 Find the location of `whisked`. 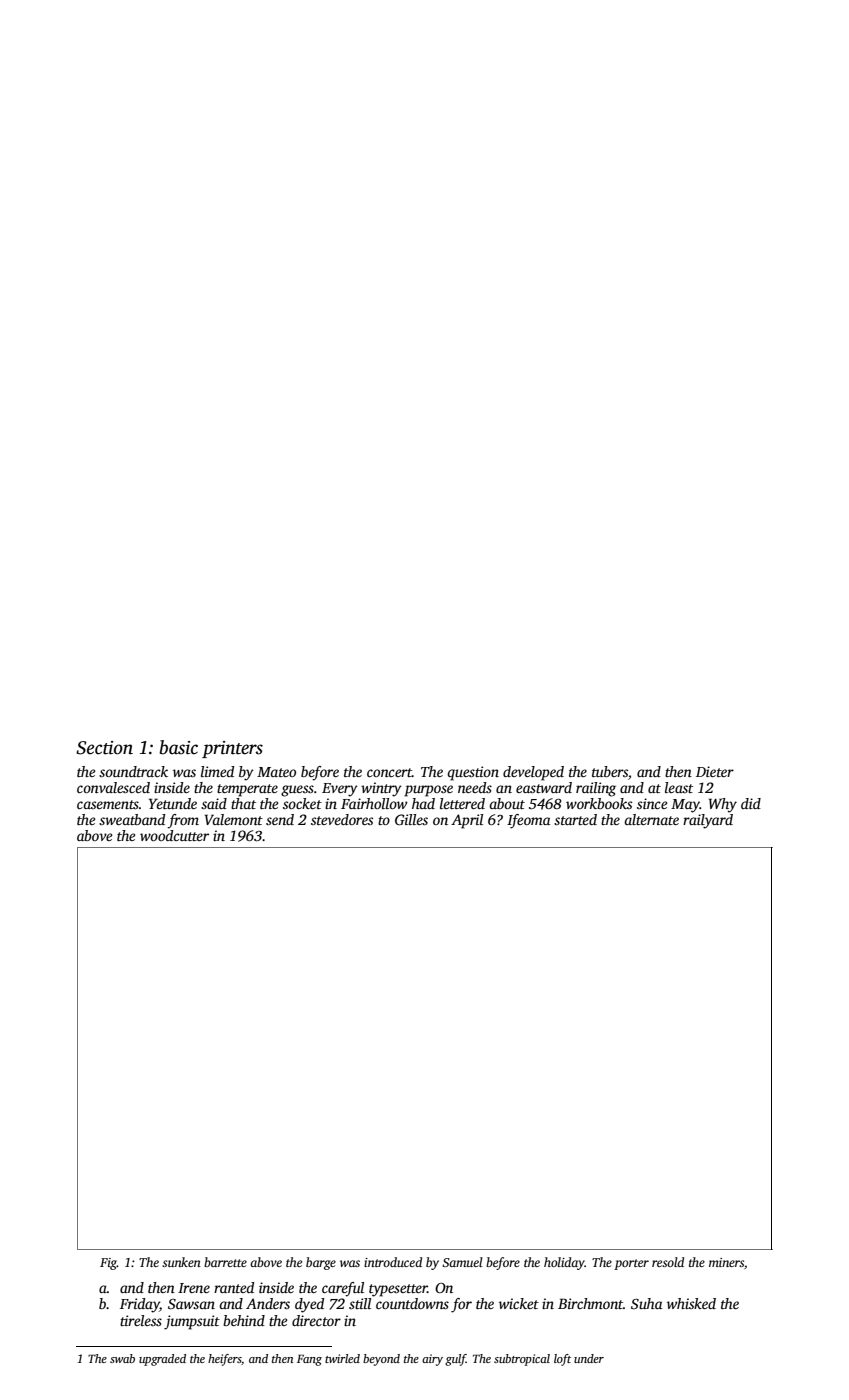

whisked is located at coordinates (691, 1303).
